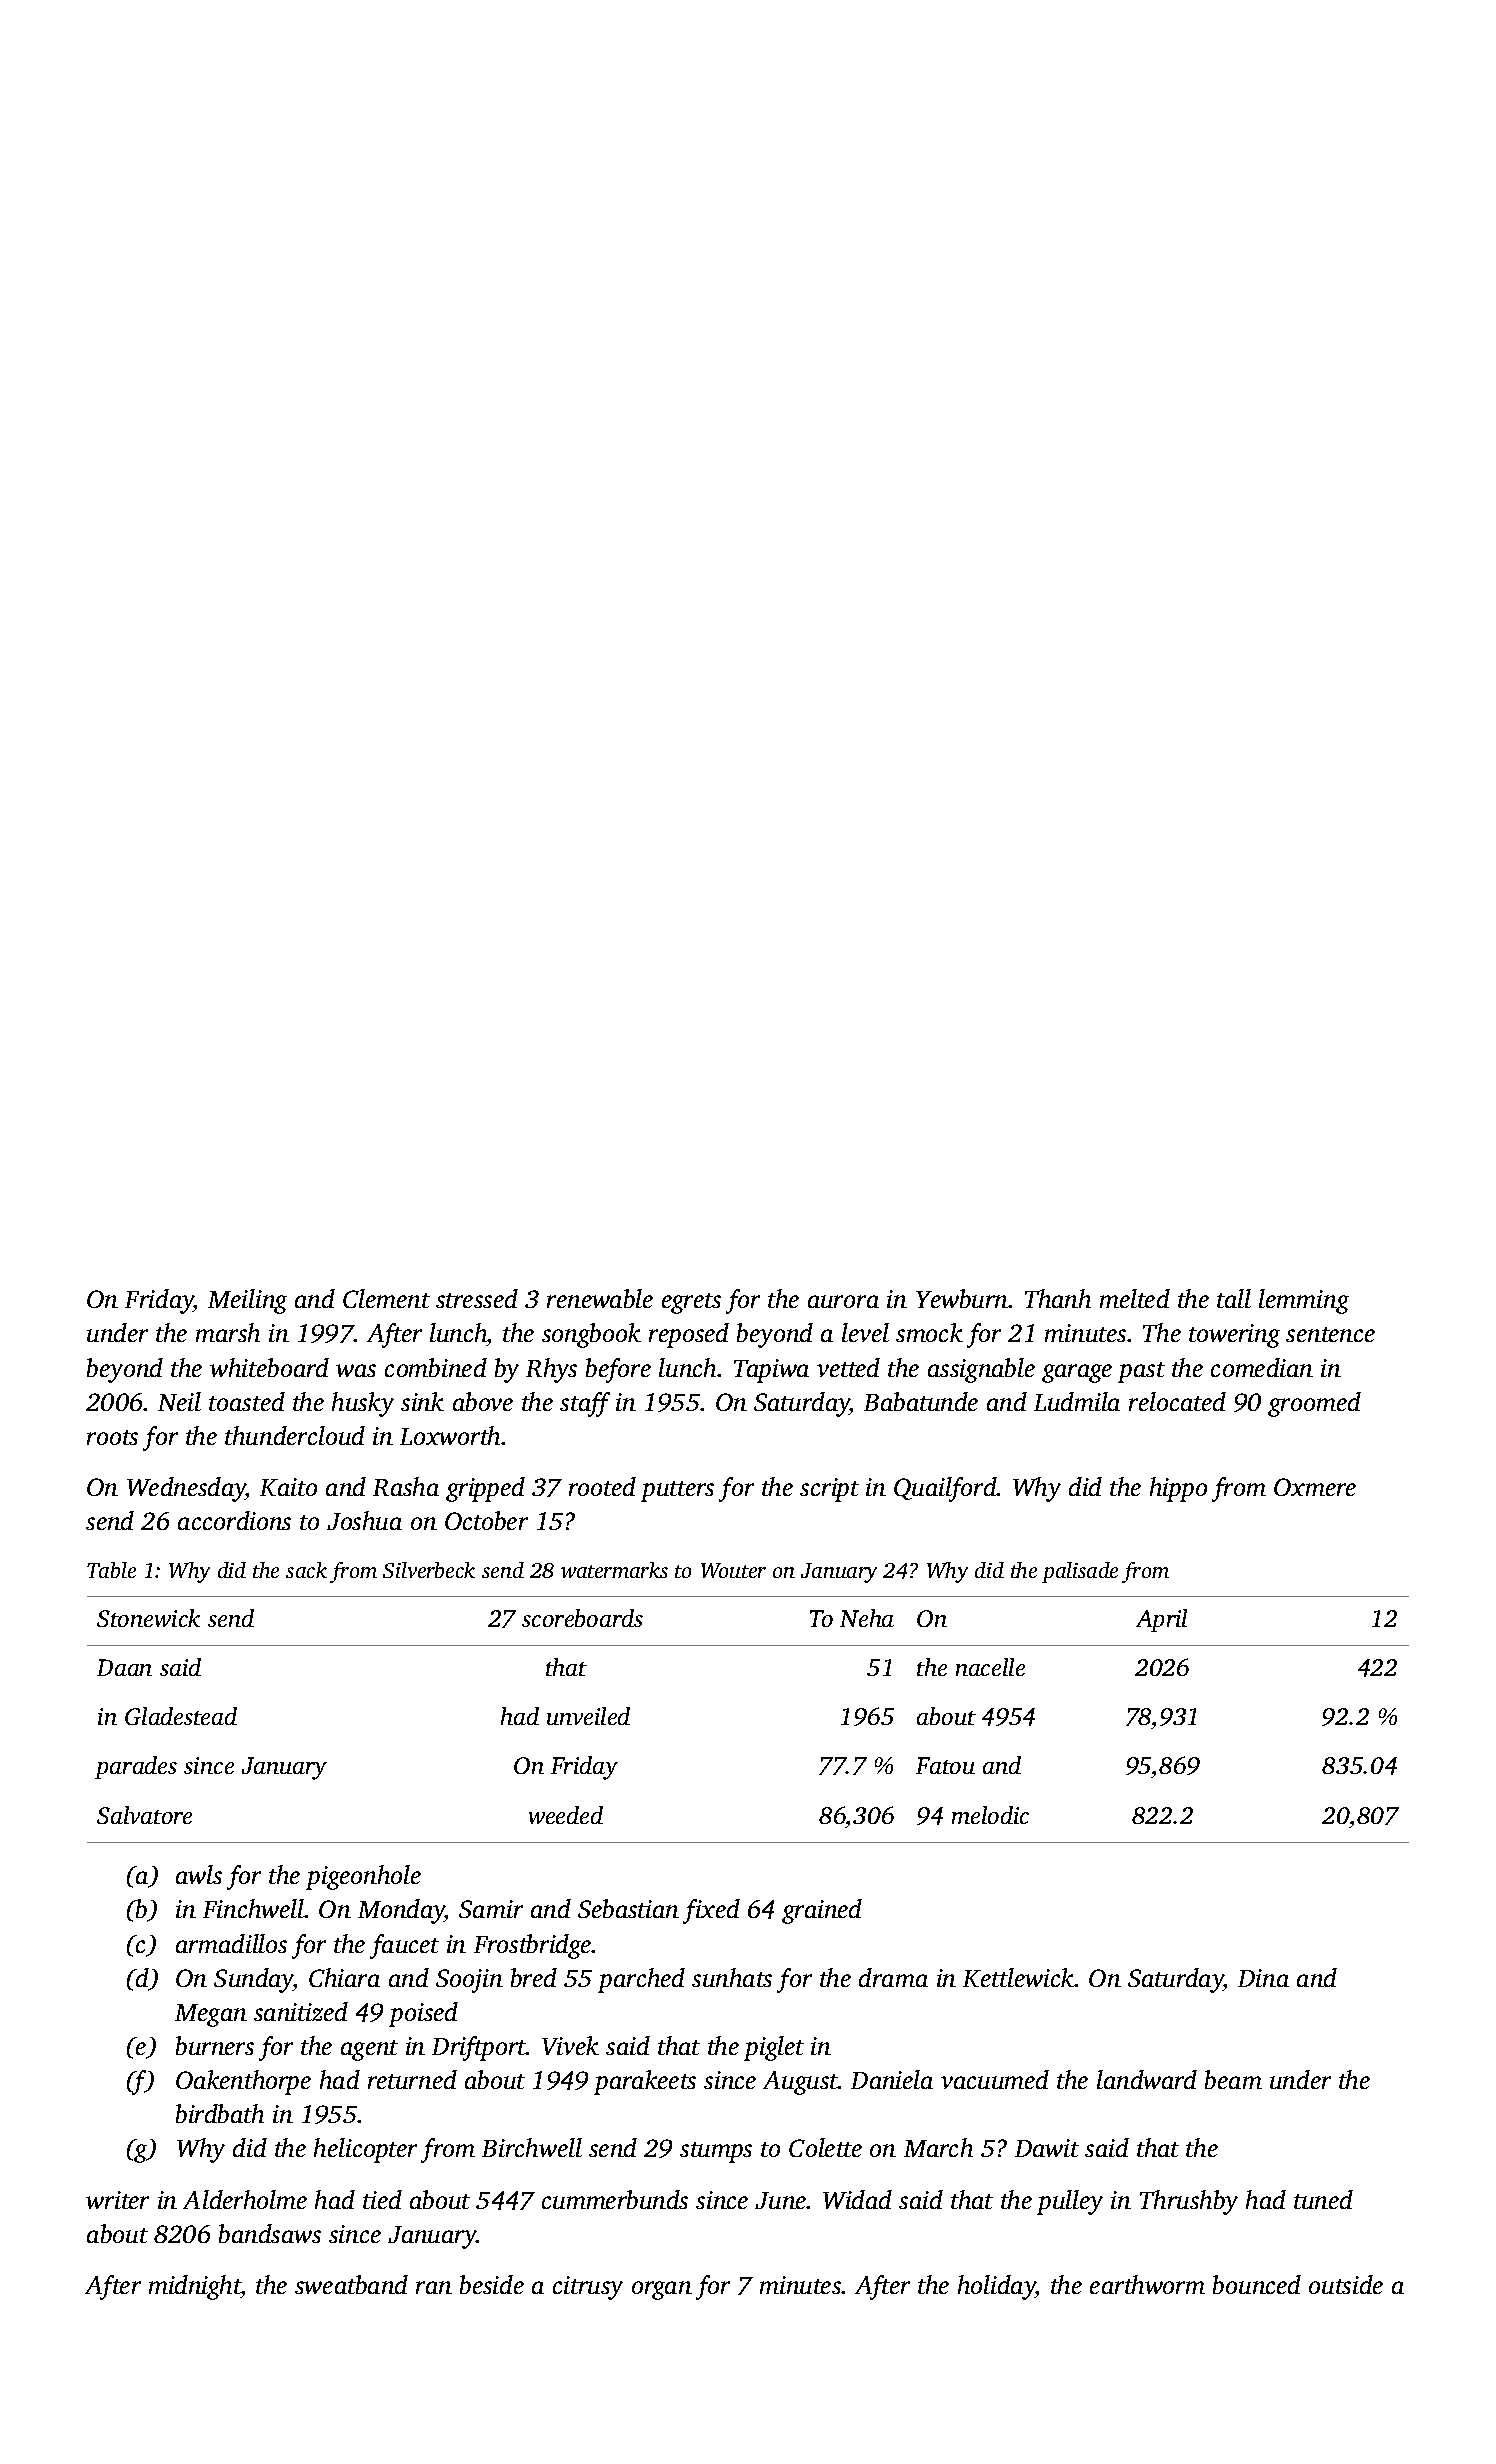  Describe the element at coordinates (228, 1332) in the screenshot. I see `marsh` at that location.
